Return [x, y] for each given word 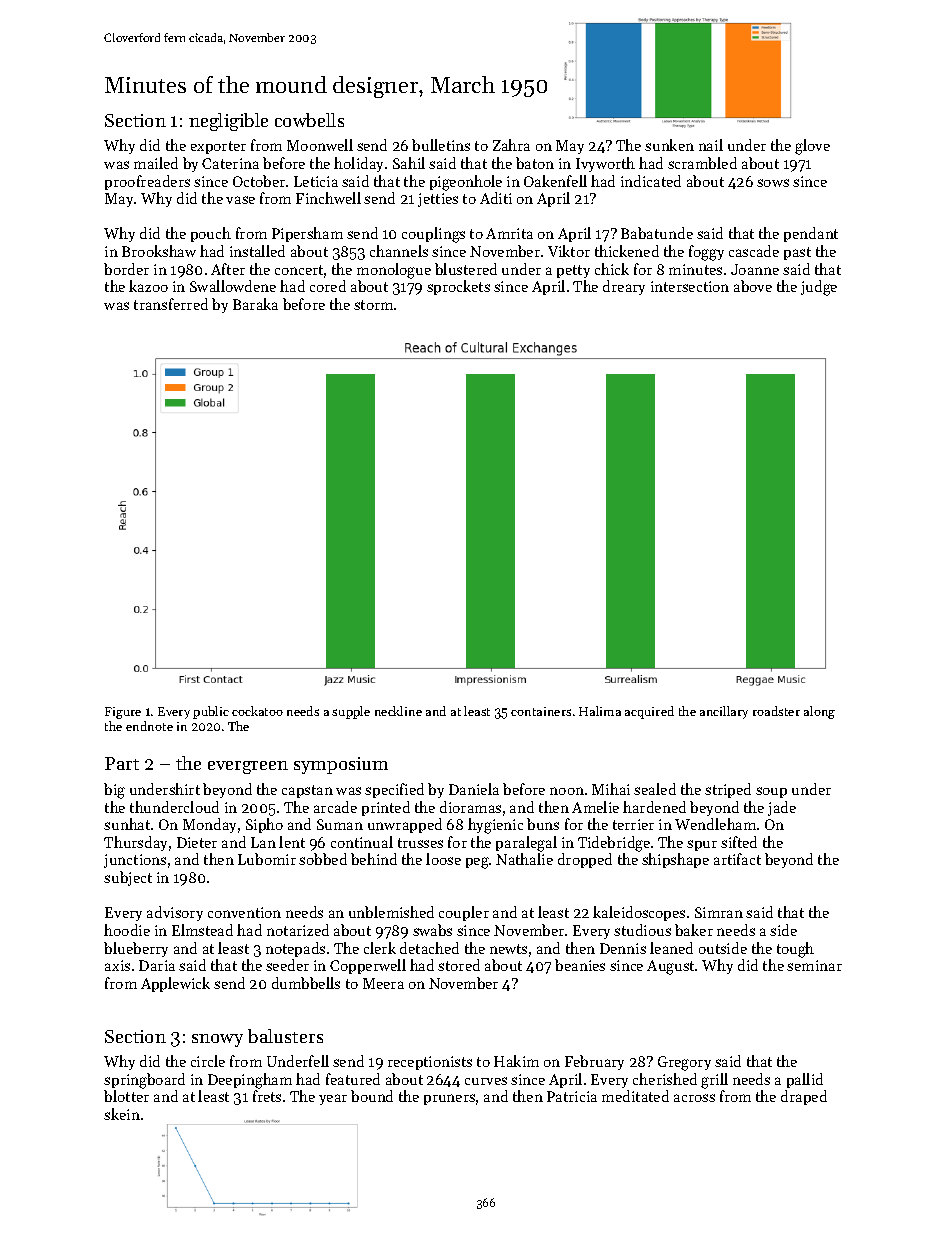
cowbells [309, 120]
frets [267, 1096]
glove [812, 147]
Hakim [516, 1061]
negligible [228, 122]
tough [795, 950]
